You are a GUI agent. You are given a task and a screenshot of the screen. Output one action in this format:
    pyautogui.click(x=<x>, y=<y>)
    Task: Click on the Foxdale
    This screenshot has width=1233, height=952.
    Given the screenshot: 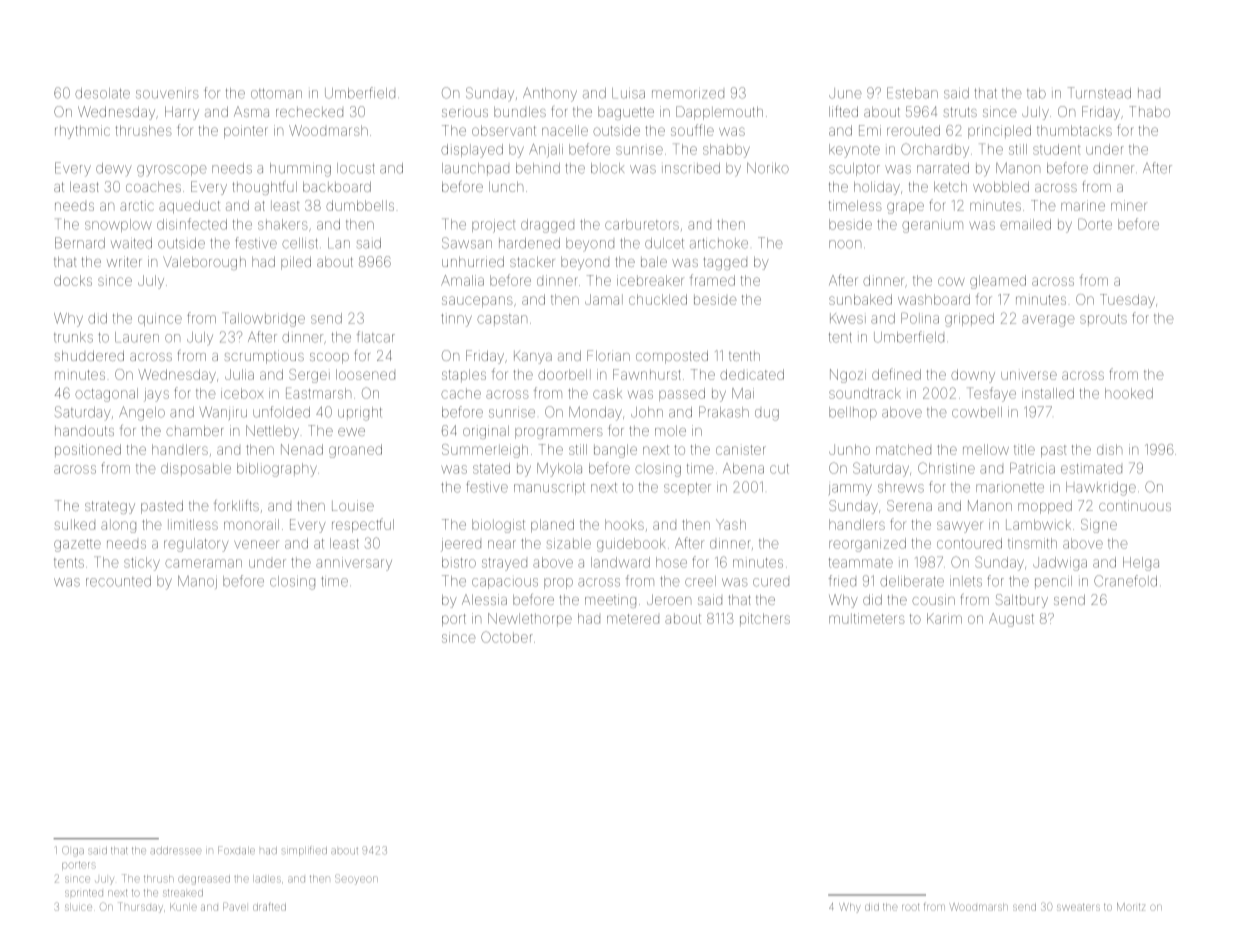 What is the action you would take?
    pyautogui.click(x=236, y=850)
